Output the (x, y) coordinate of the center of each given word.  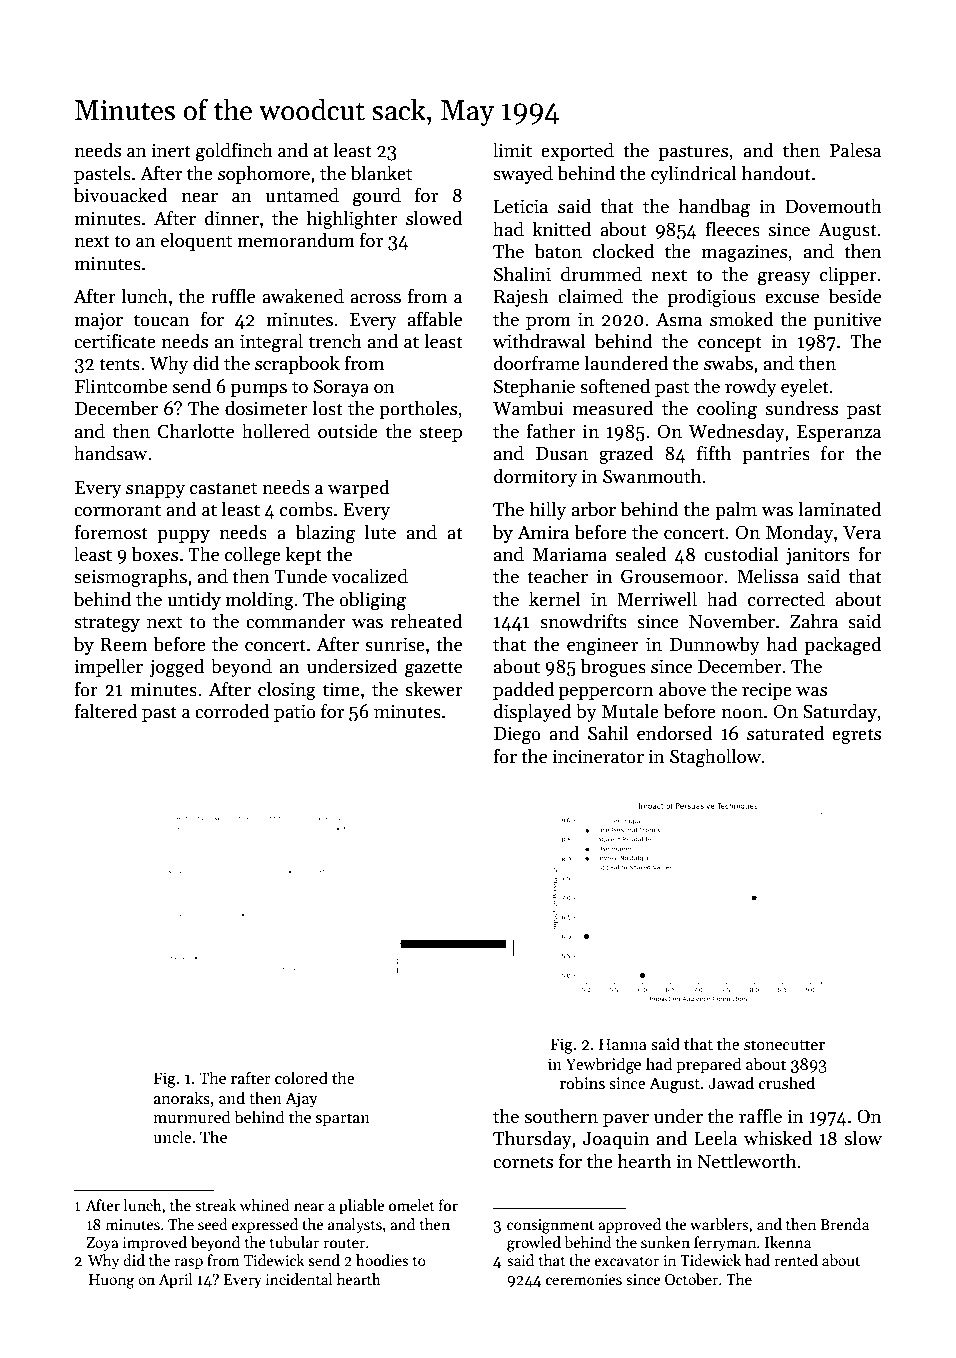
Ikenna (788, 1242)
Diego (517, 735)
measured (613, 408)
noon (742, 714)
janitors (818, 556)
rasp (189, 1263)
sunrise (395, 644)
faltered (106, 711)
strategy (107, 624)
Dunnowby (715, 645)
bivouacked (121, 195)
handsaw (110, 453)
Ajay (301, 1100)
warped (359, 488)
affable (435, 319)
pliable (362, 1206)
